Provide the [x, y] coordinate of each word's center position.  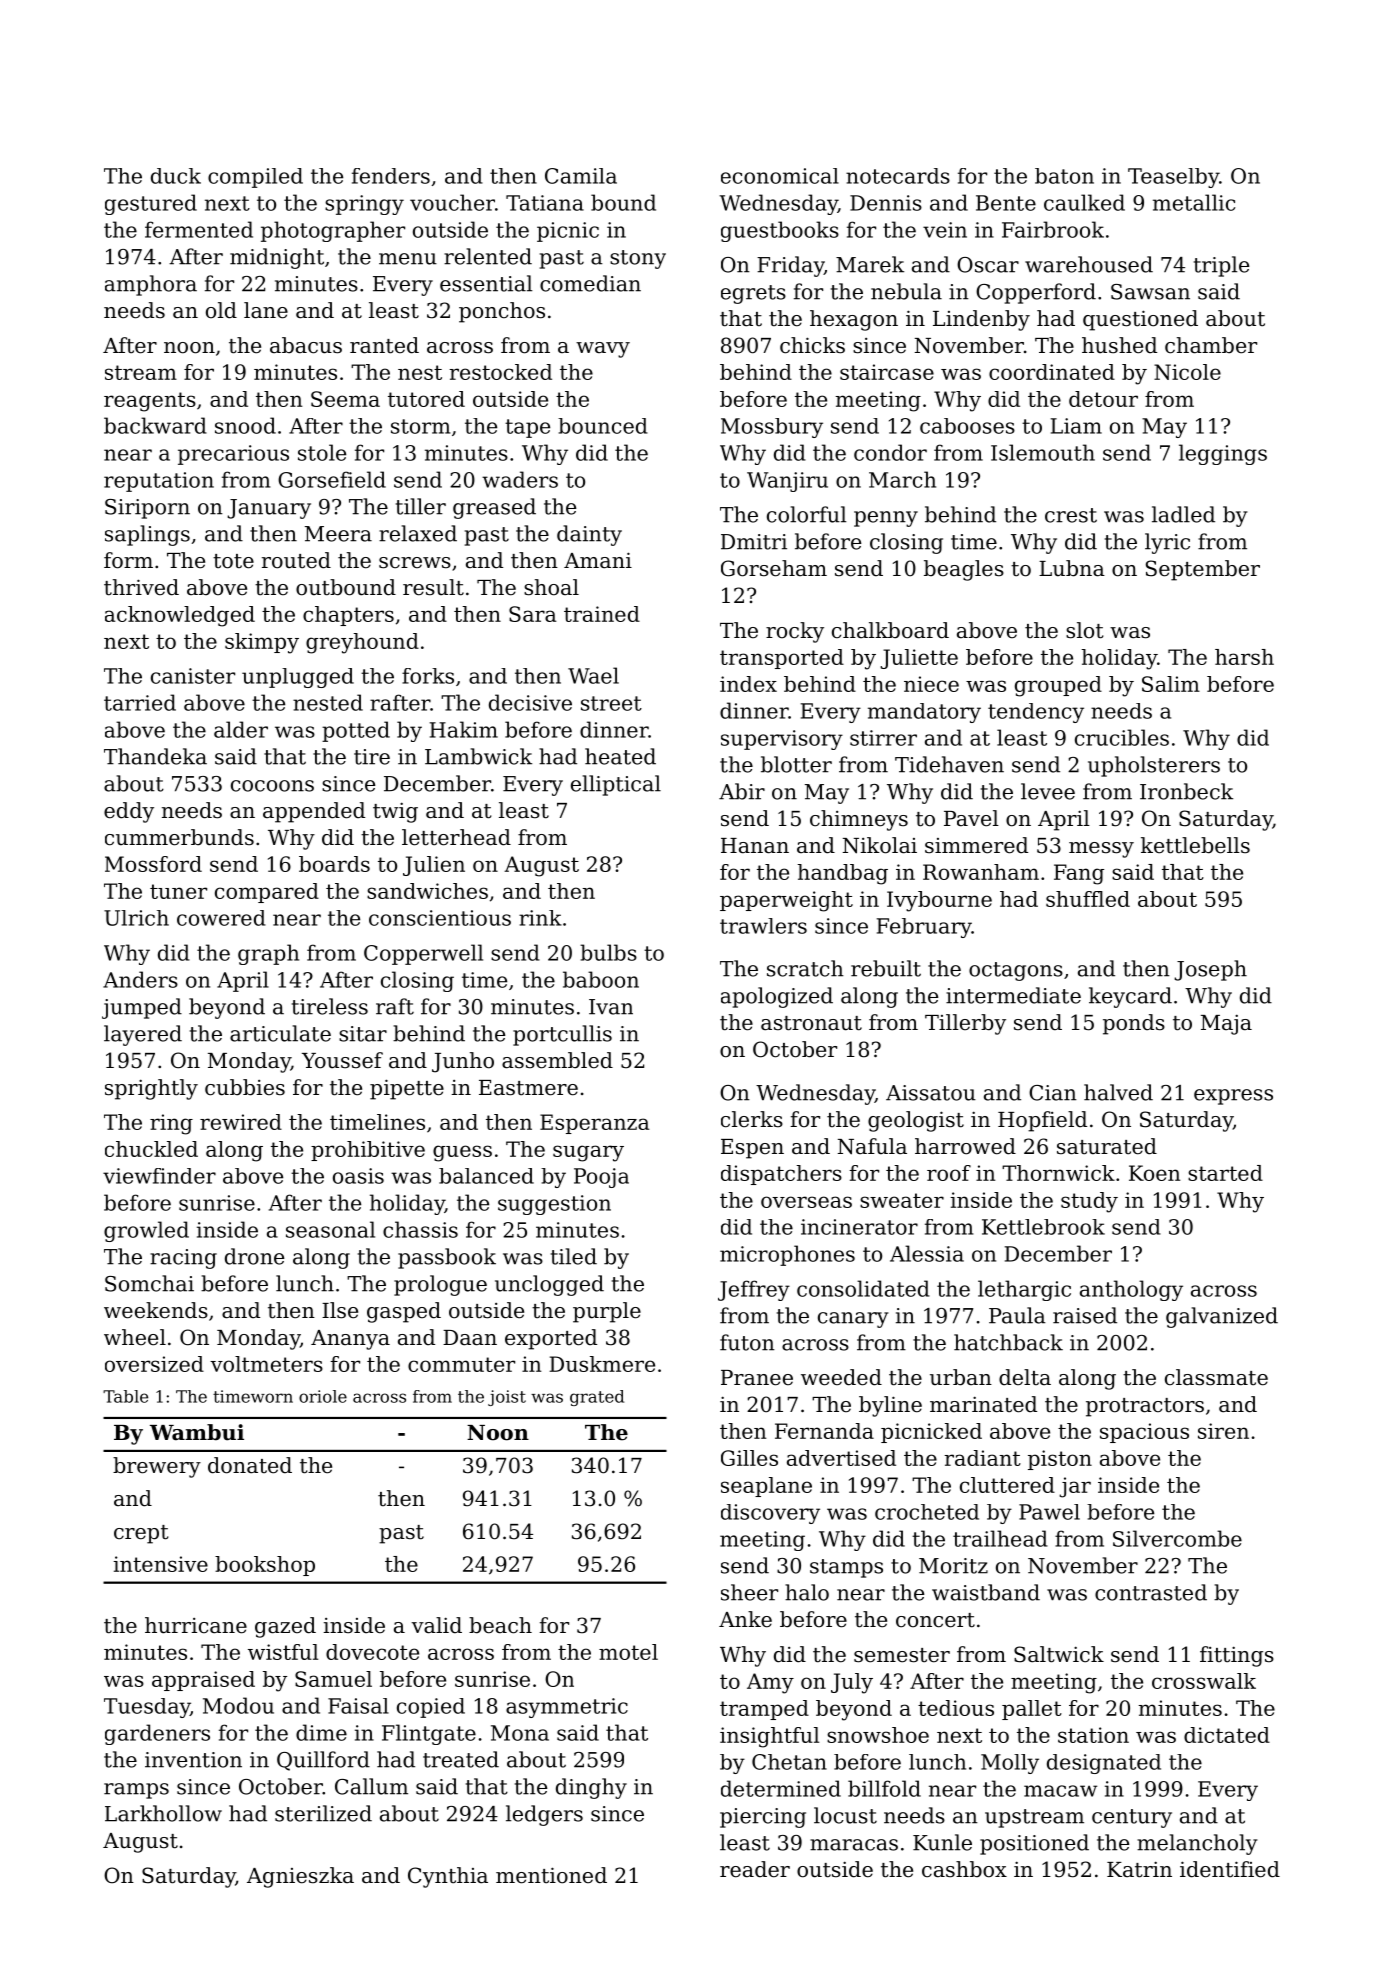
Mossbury [772, 428]
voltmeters [266, 1364]
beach [500, 1625]
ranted [384, 345]
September [1203, 570]
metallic [1194, 202]
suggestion [554, 1205]
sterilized [323, 1813]
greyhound [362, 643]
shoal [551, 587]
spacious [1144, 1433]
